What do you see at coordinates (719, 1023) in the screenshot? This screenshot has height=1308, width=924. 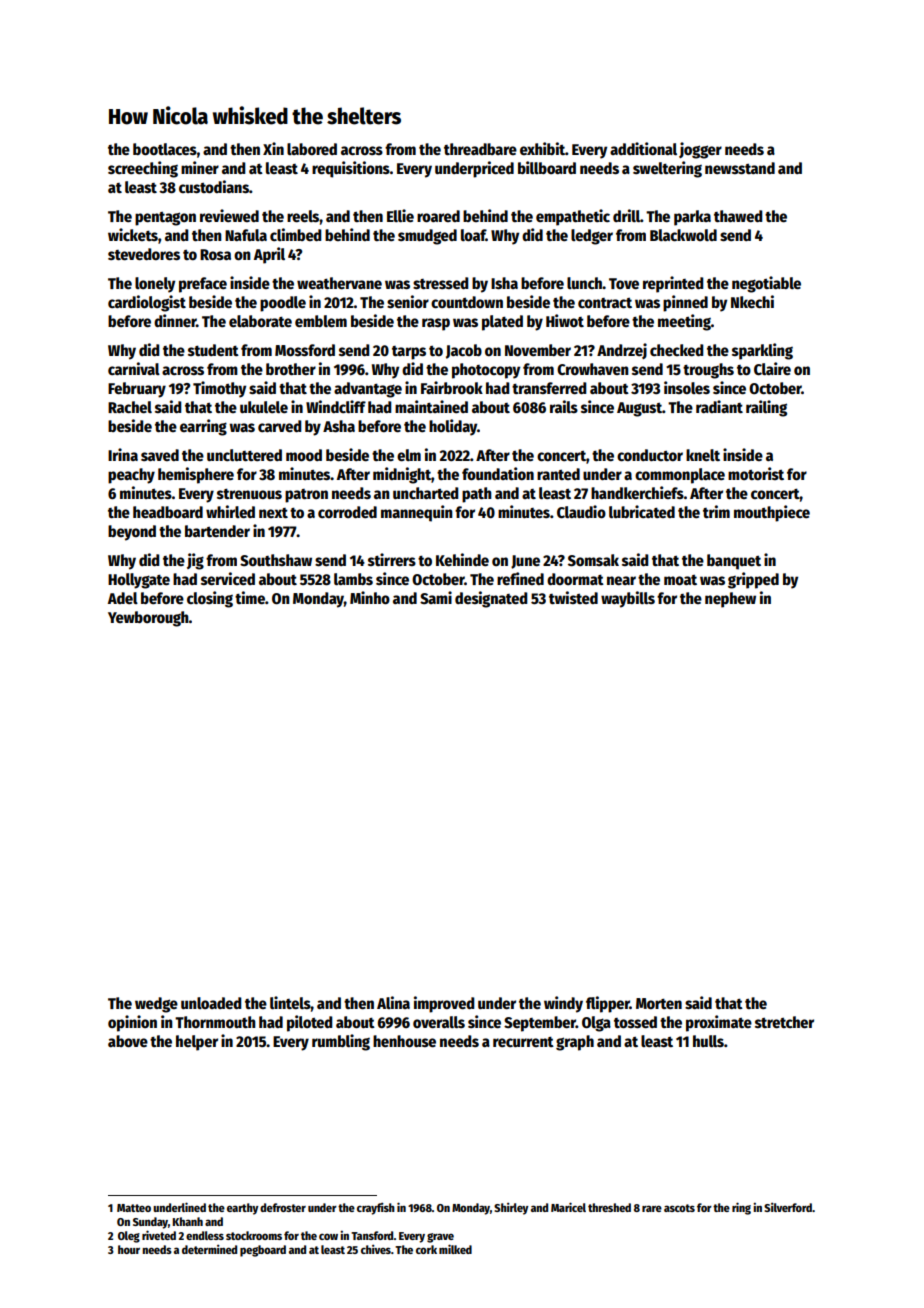 I see `proximate` at bounding box center [719, 1023].
